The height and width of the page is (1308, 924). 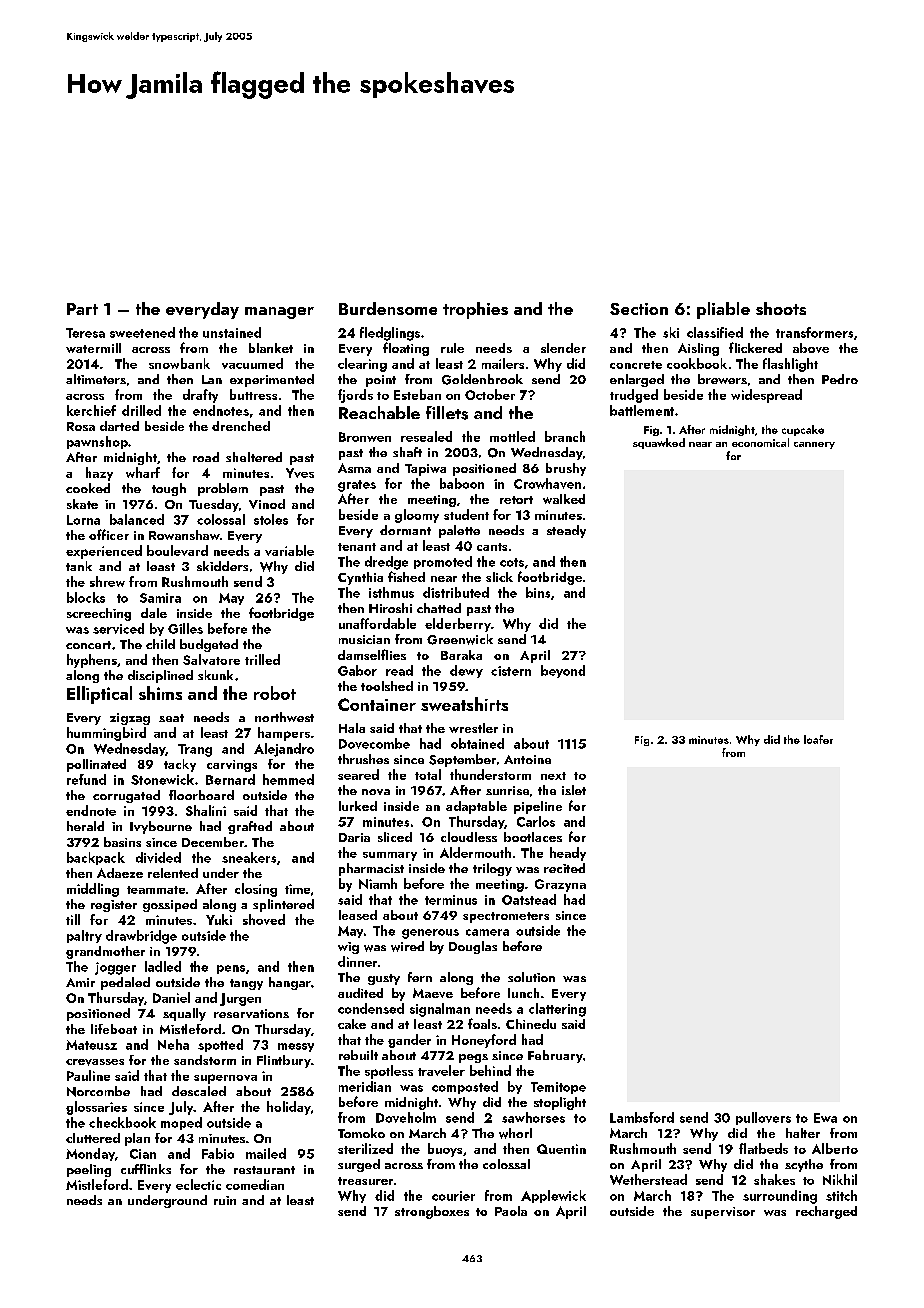 I want to click on economical, so click(x=760, y=442).
